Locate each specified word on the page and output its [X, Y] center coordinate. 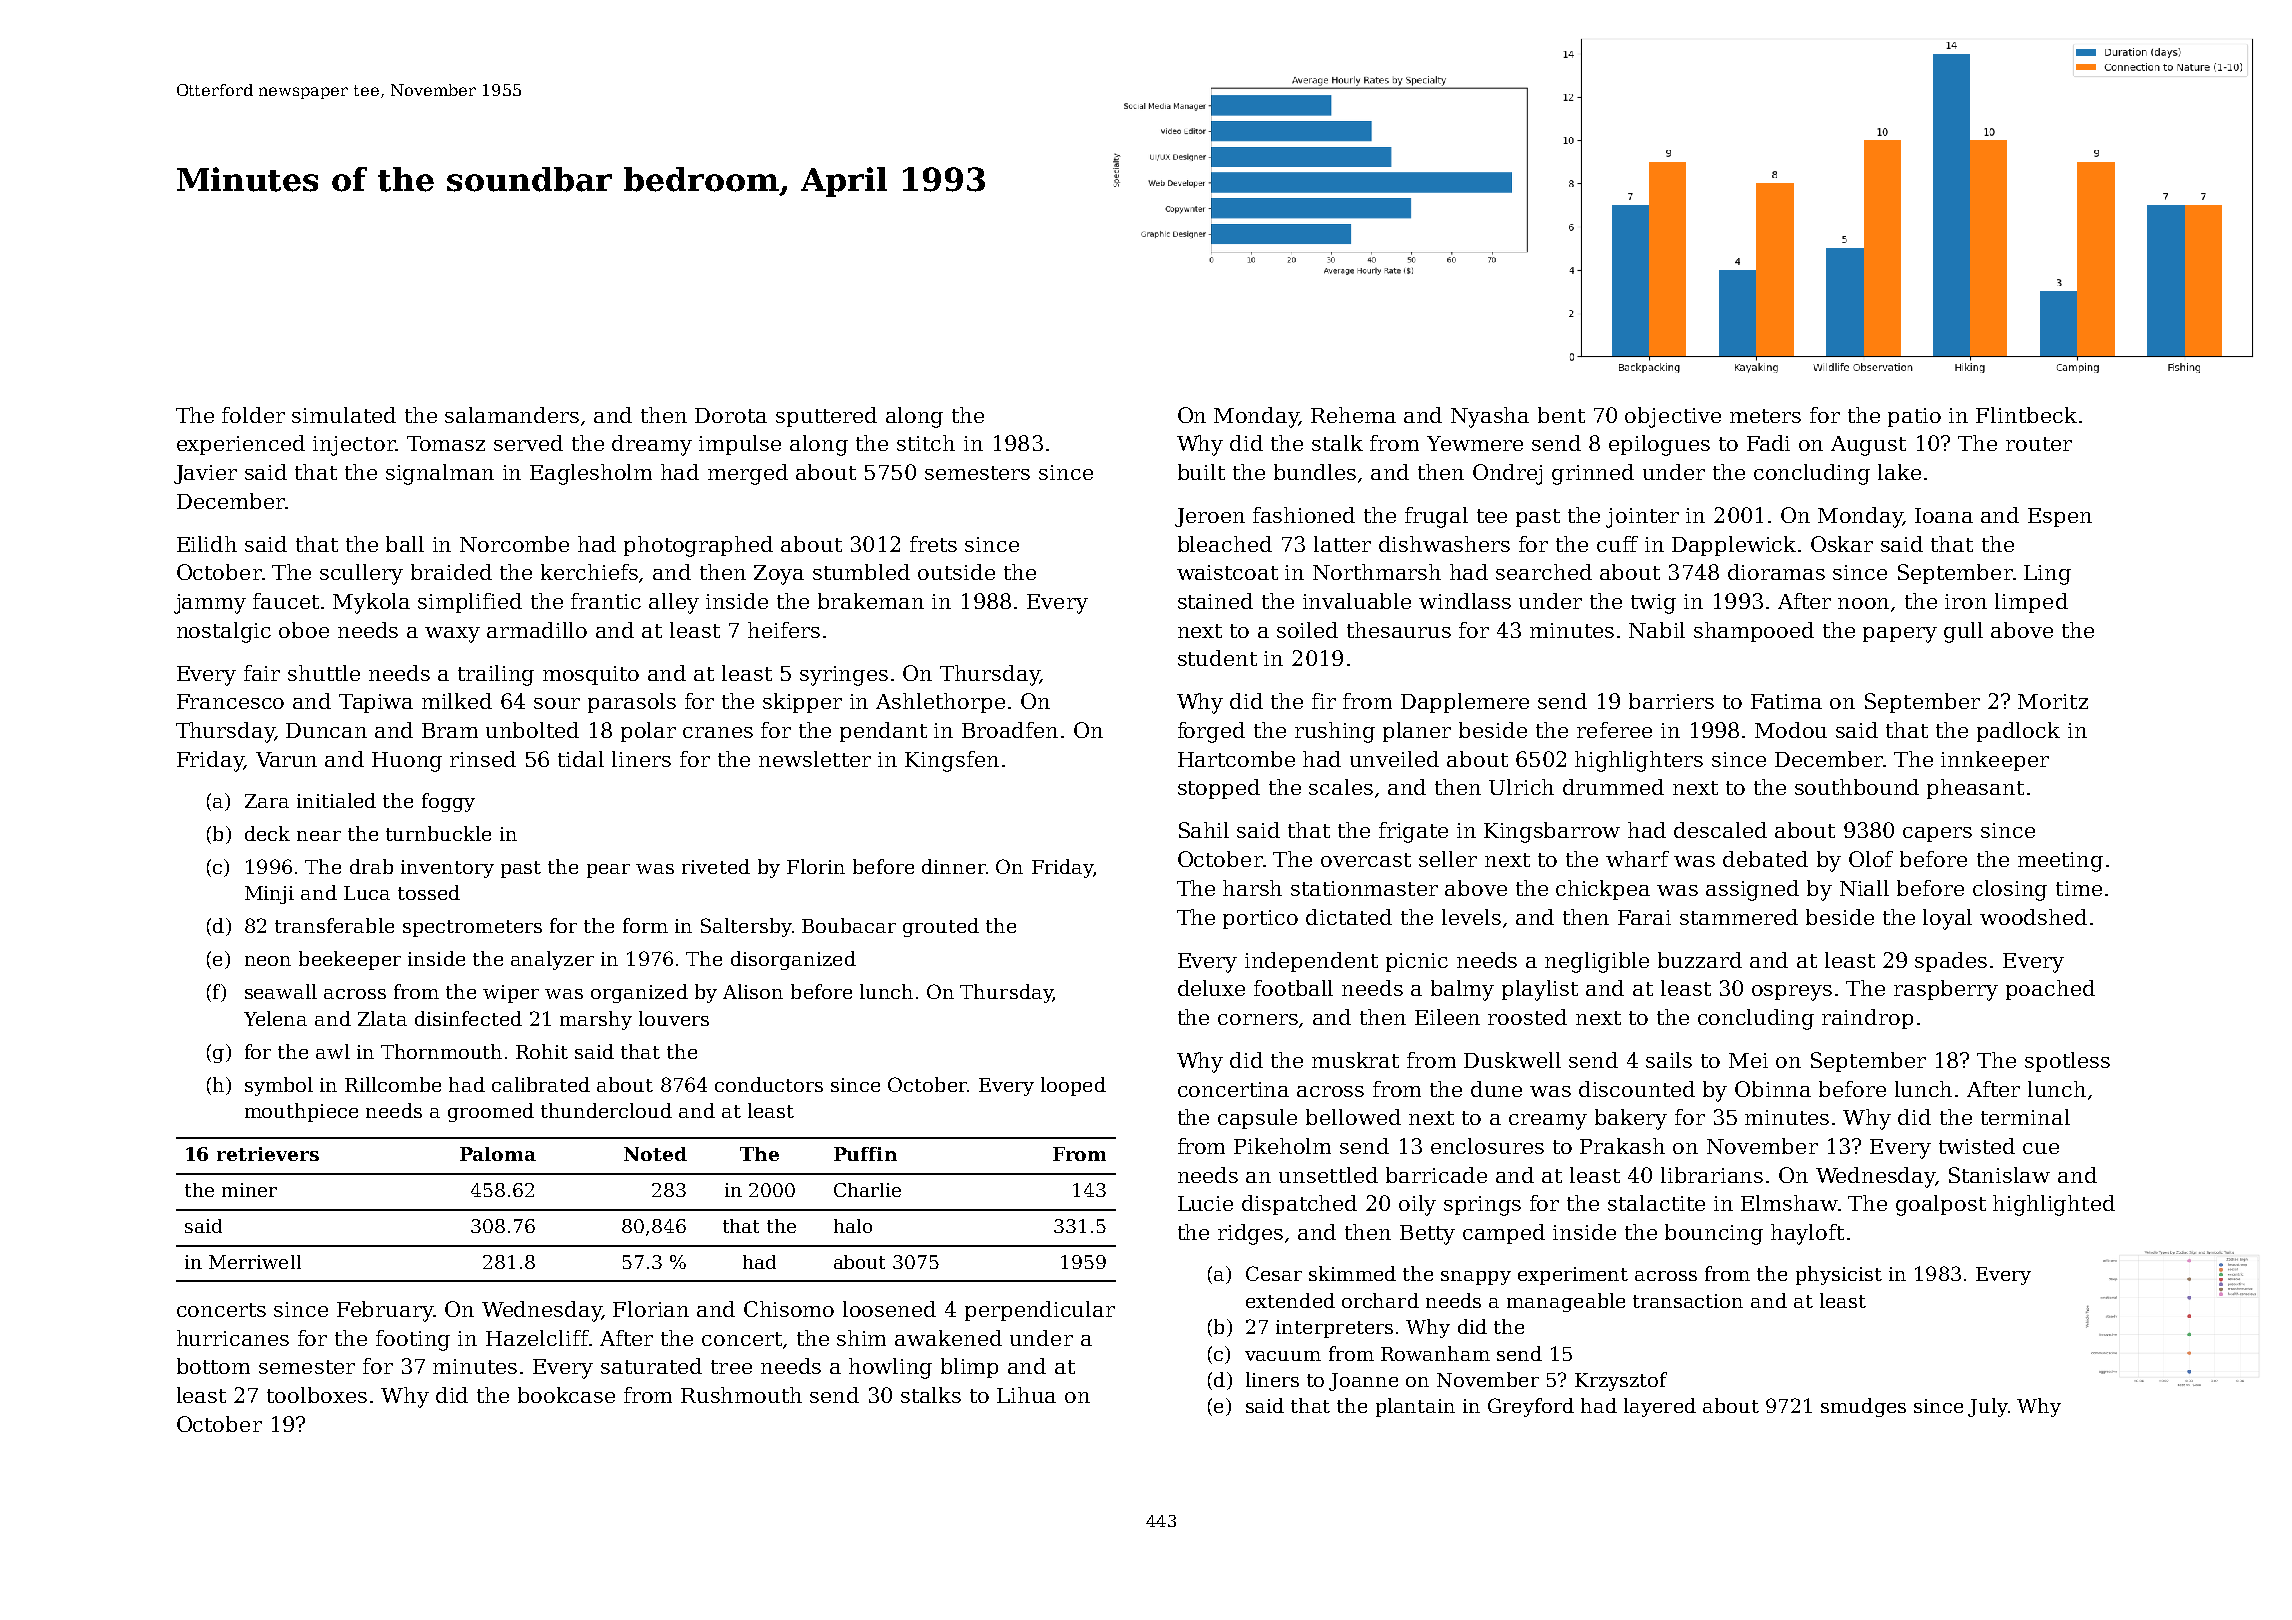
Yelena [275, 1018]
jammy [210, 604]
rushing [1335, 732]
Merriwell [255, 1262]
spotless [2067, 1062]
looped [1073, 1086]
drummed [1613, 787]
